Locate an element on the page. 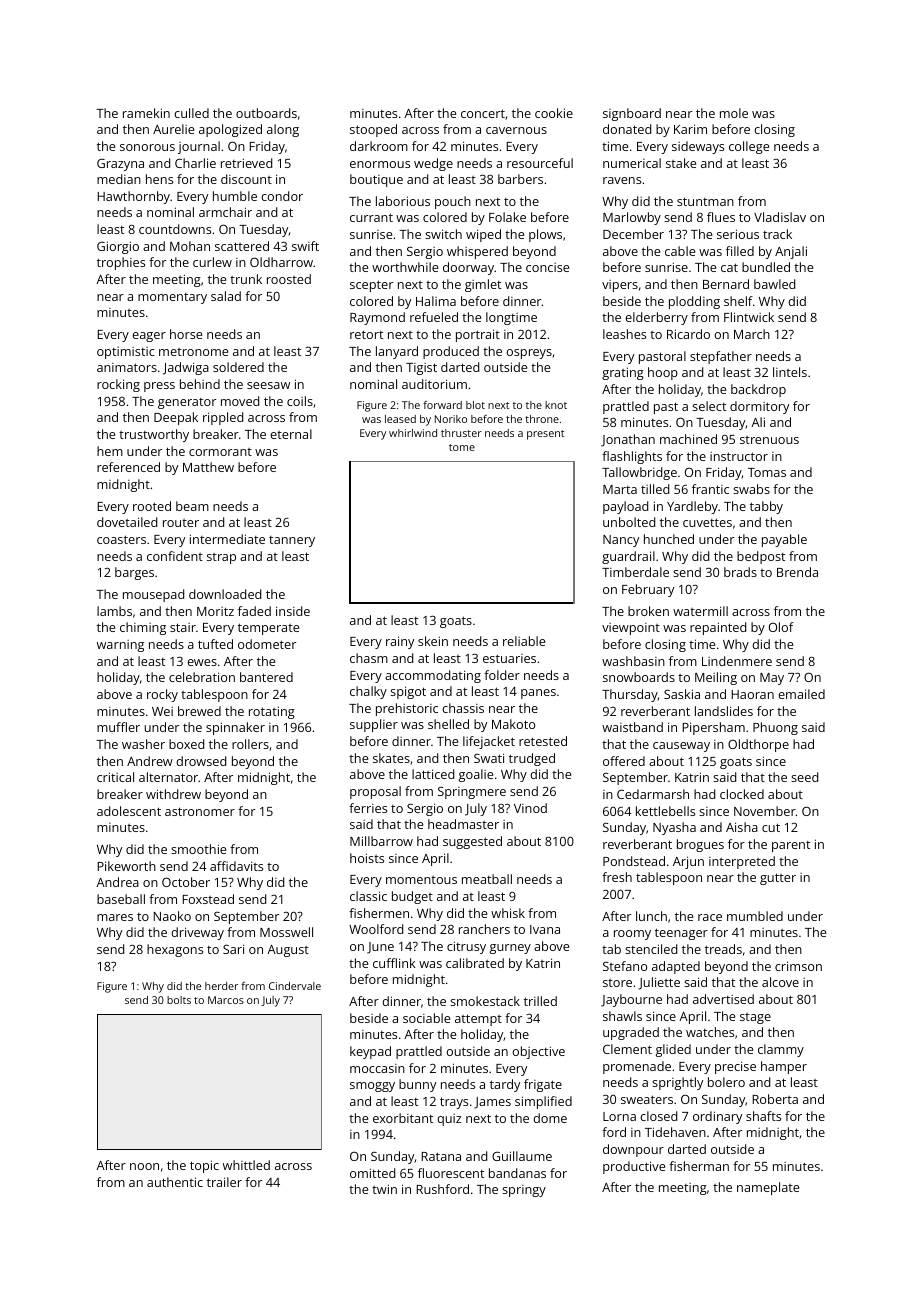 The height and width of the image is (1308, 924). college is located at coordinates (749, 147).
